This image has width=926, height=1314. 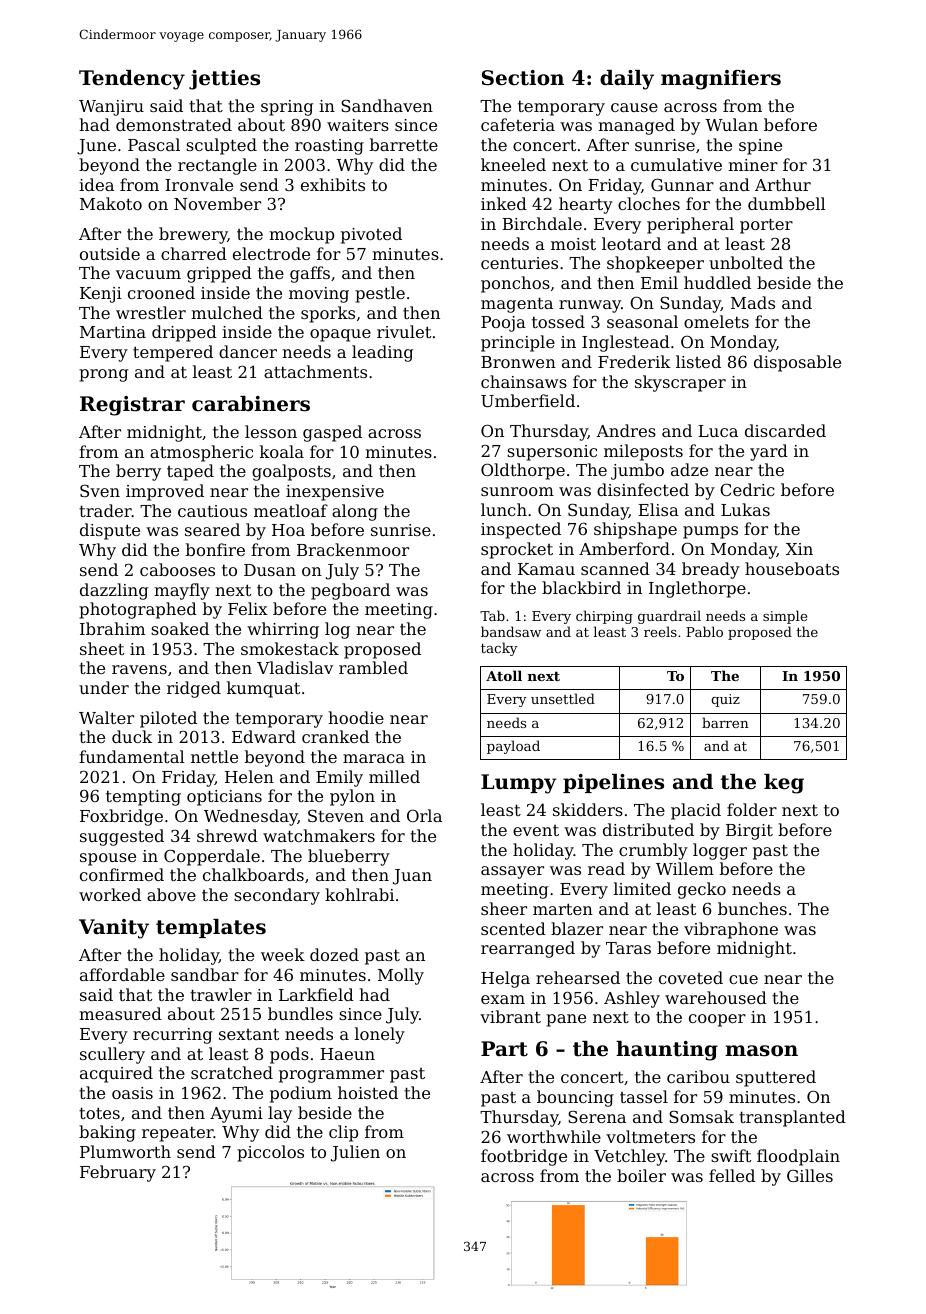 I want to click on jetties, so click(x=224, y=80).
